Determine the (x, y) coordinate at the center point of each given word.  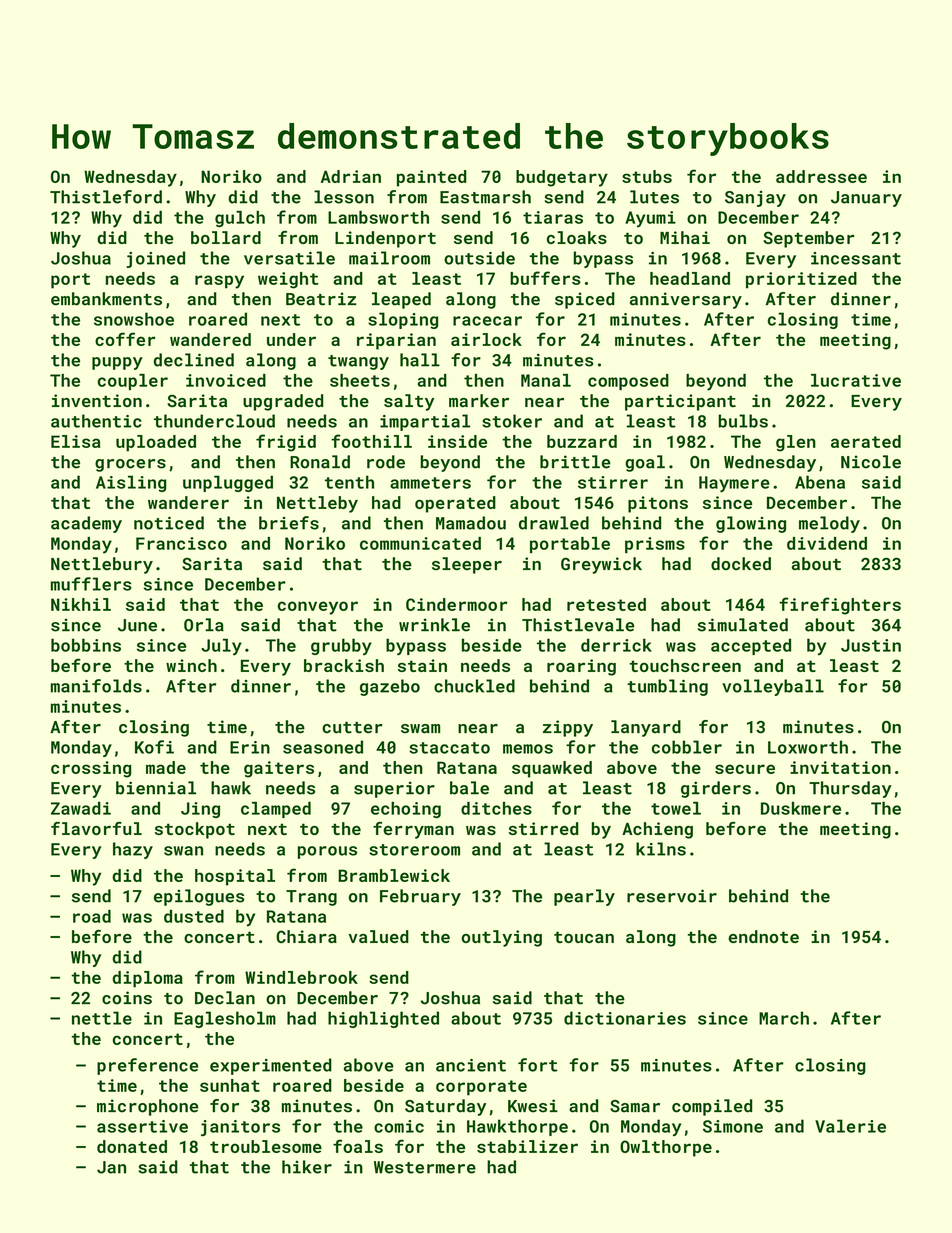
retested (606, 604)
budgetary (562, 178)
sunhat (230, 1085)
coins (127, 998)
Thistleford (106, 197)
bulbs (743, 421)
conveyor (318, 608)
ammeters (430, 483)
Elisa (76, 441)
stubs (647, 176)
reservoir (672, 896)
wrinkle (434, 625)
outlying (501, 938)
